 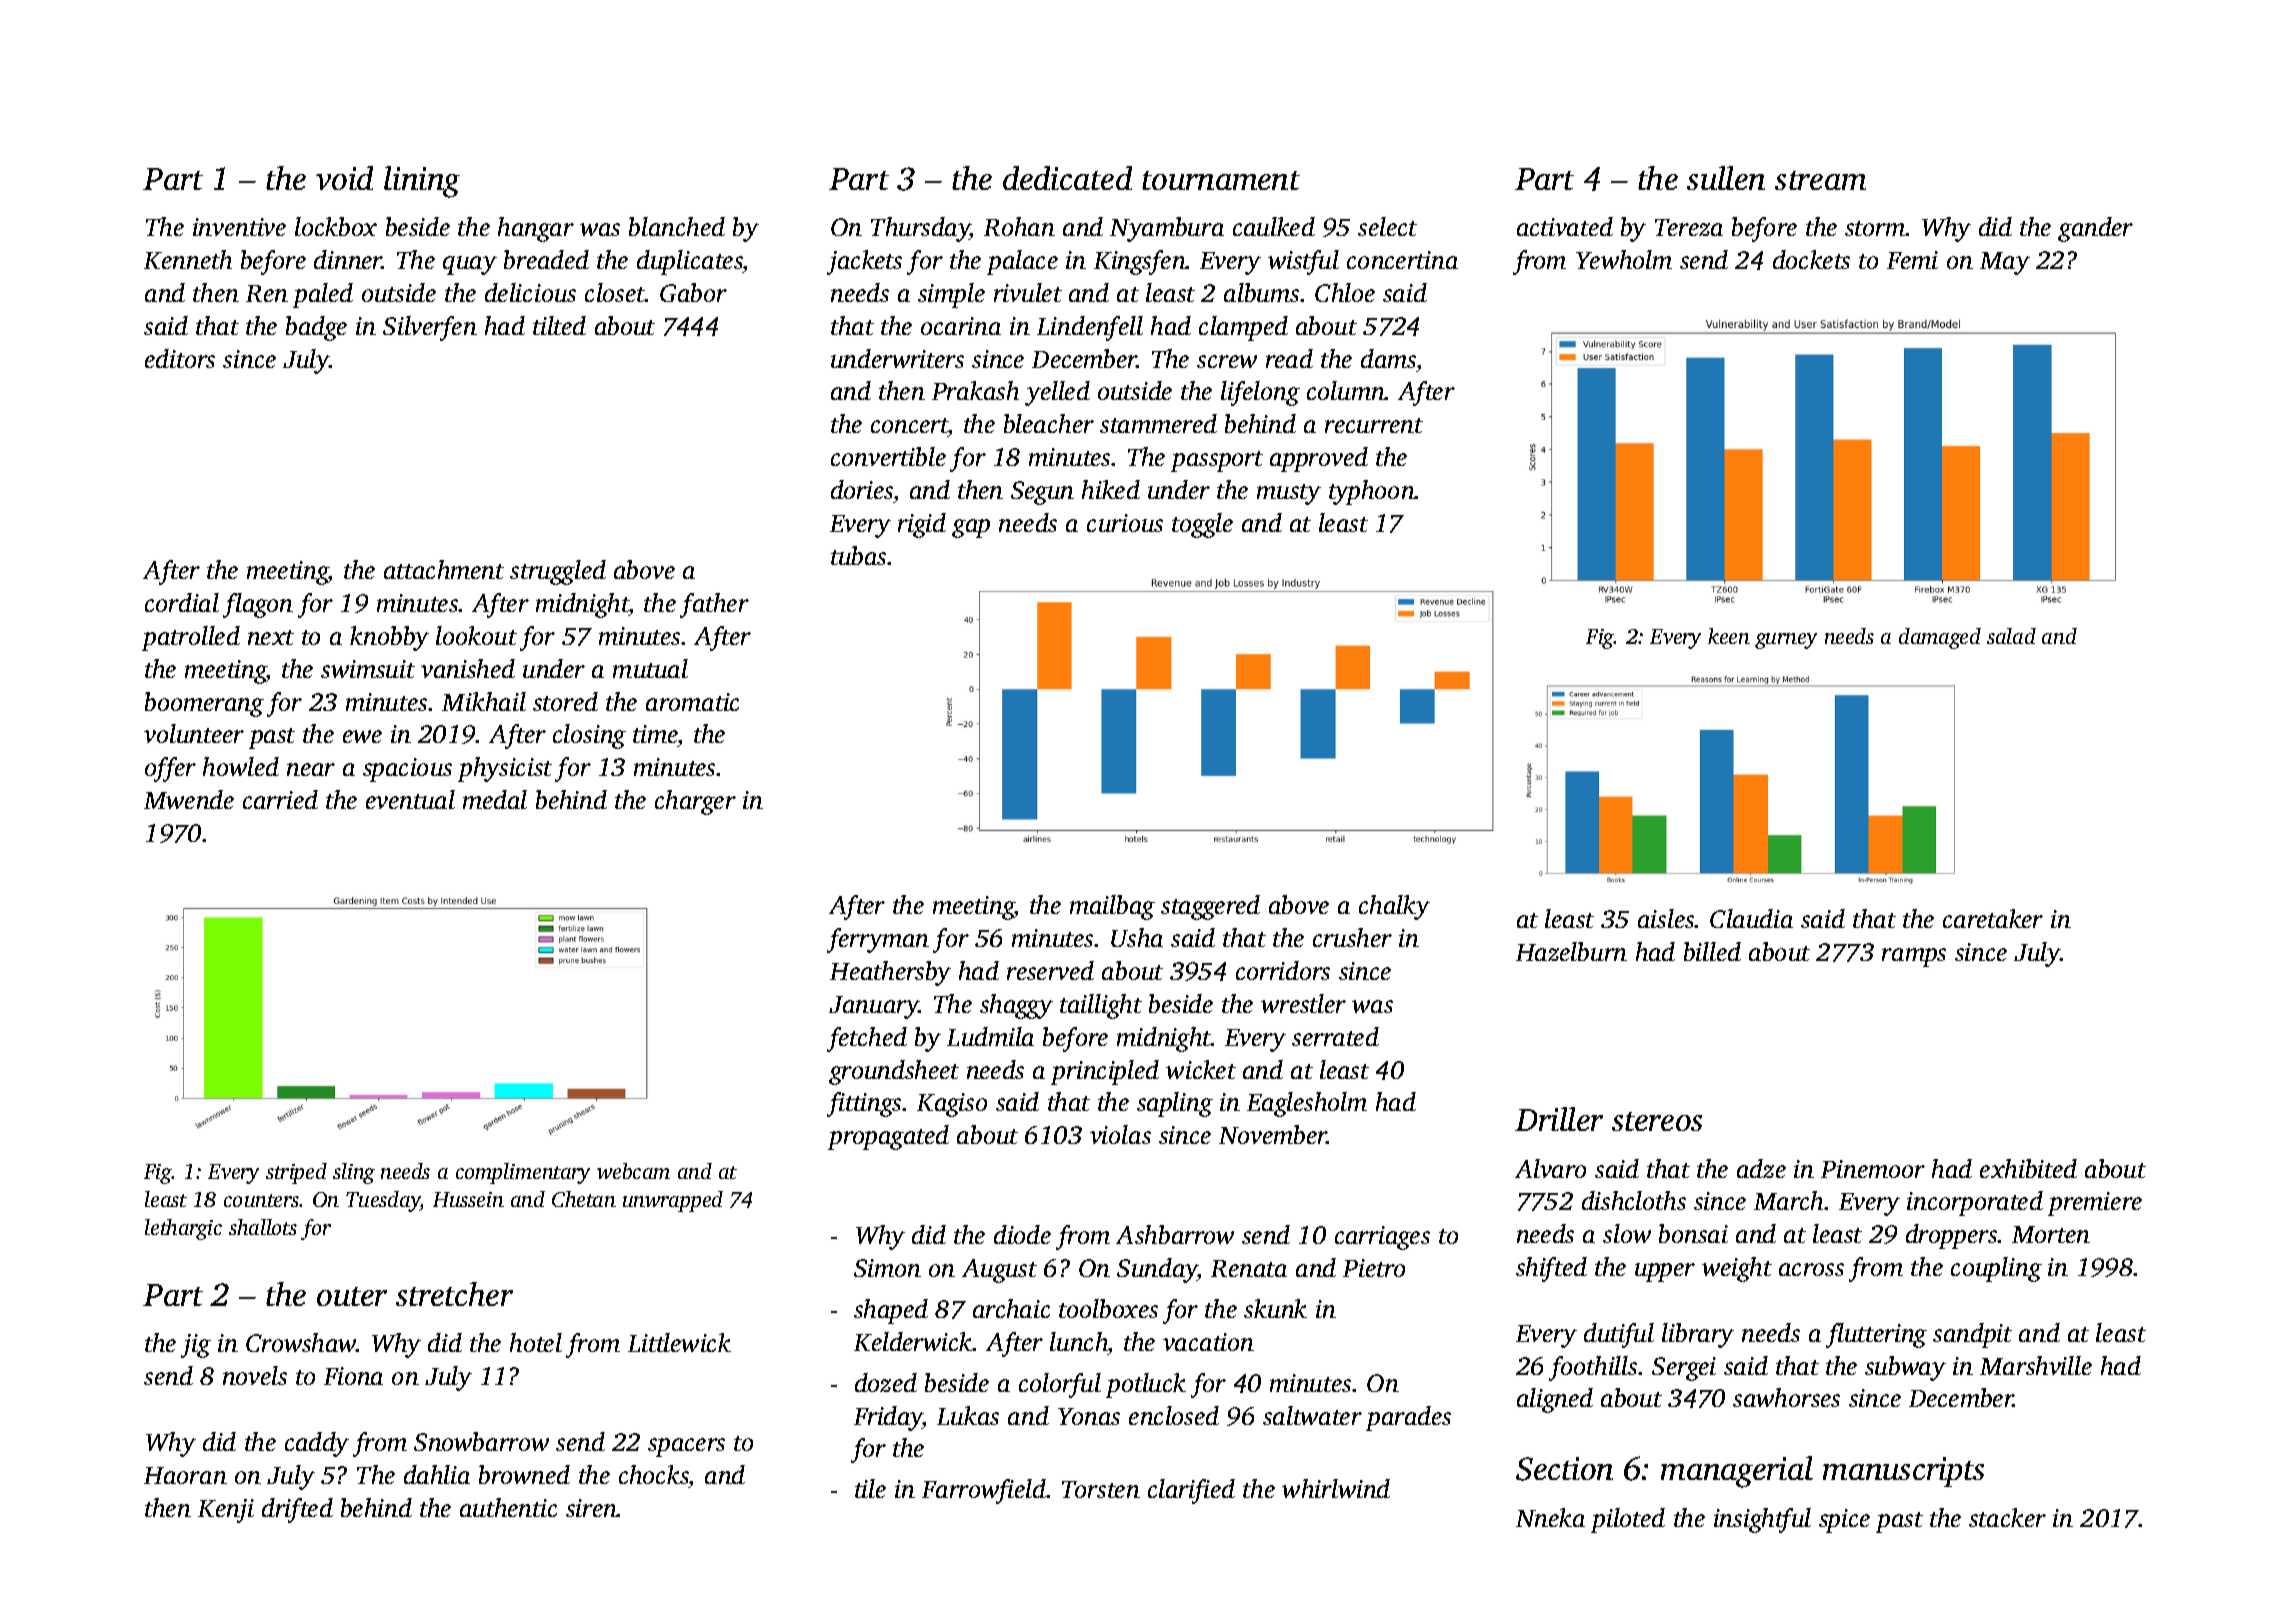 What do you see at coordinates (1820, 180) in the screenshot?
I see `stream` at bounding box center [1820, 180].
